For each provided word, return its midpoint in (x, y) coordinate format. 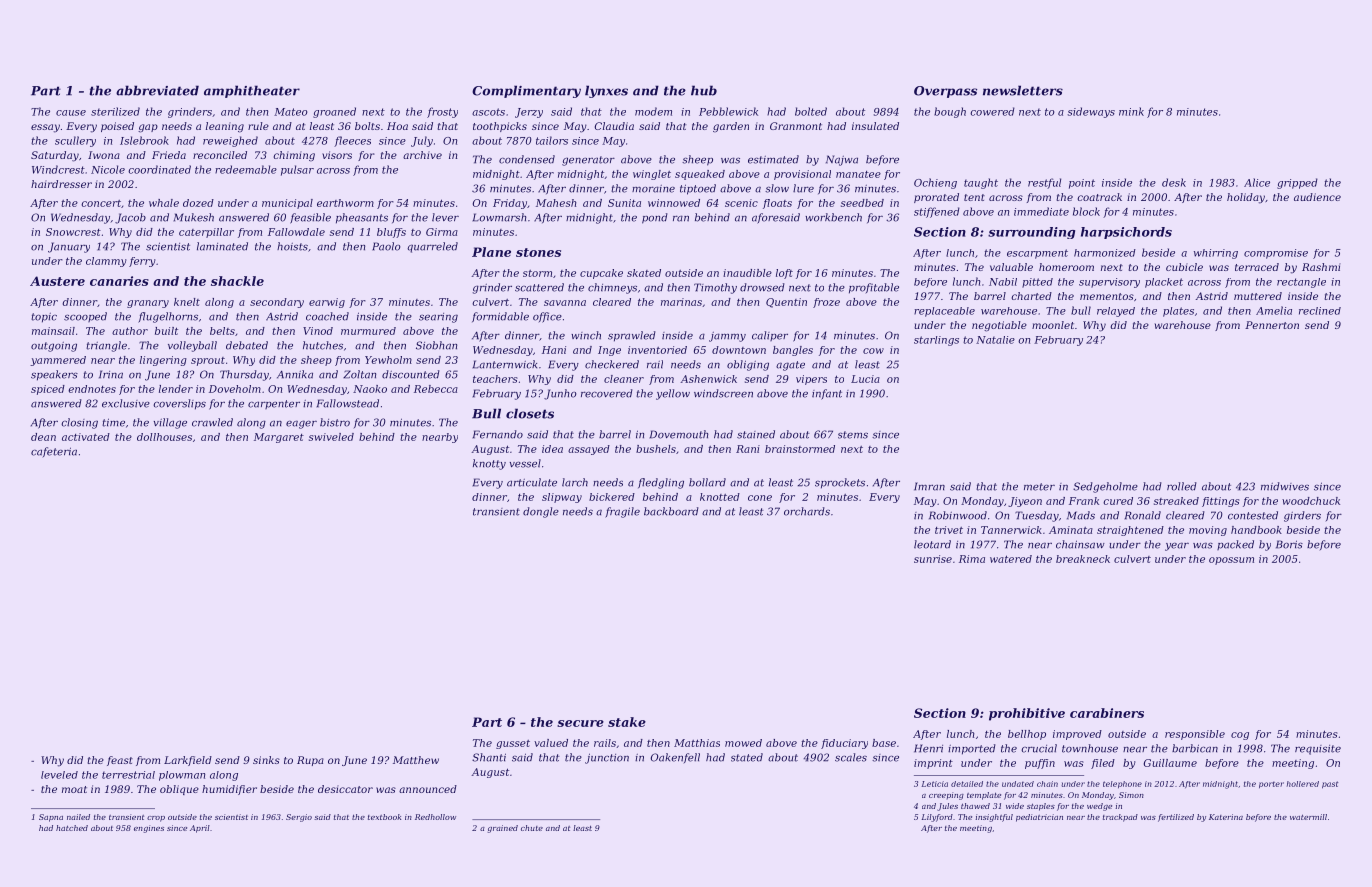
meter (1039, 487)
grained (503, 829)
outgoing (54, 347)
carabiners (1107, 713)
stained (756, 434)
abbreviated (157, 90)
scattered (539, 287)
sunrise (933, 559)
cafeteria (54, 452)
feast (120, 761)
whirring (1216, 254)
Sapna (51, 818)
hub (704, 90)
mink (1131, 111)
